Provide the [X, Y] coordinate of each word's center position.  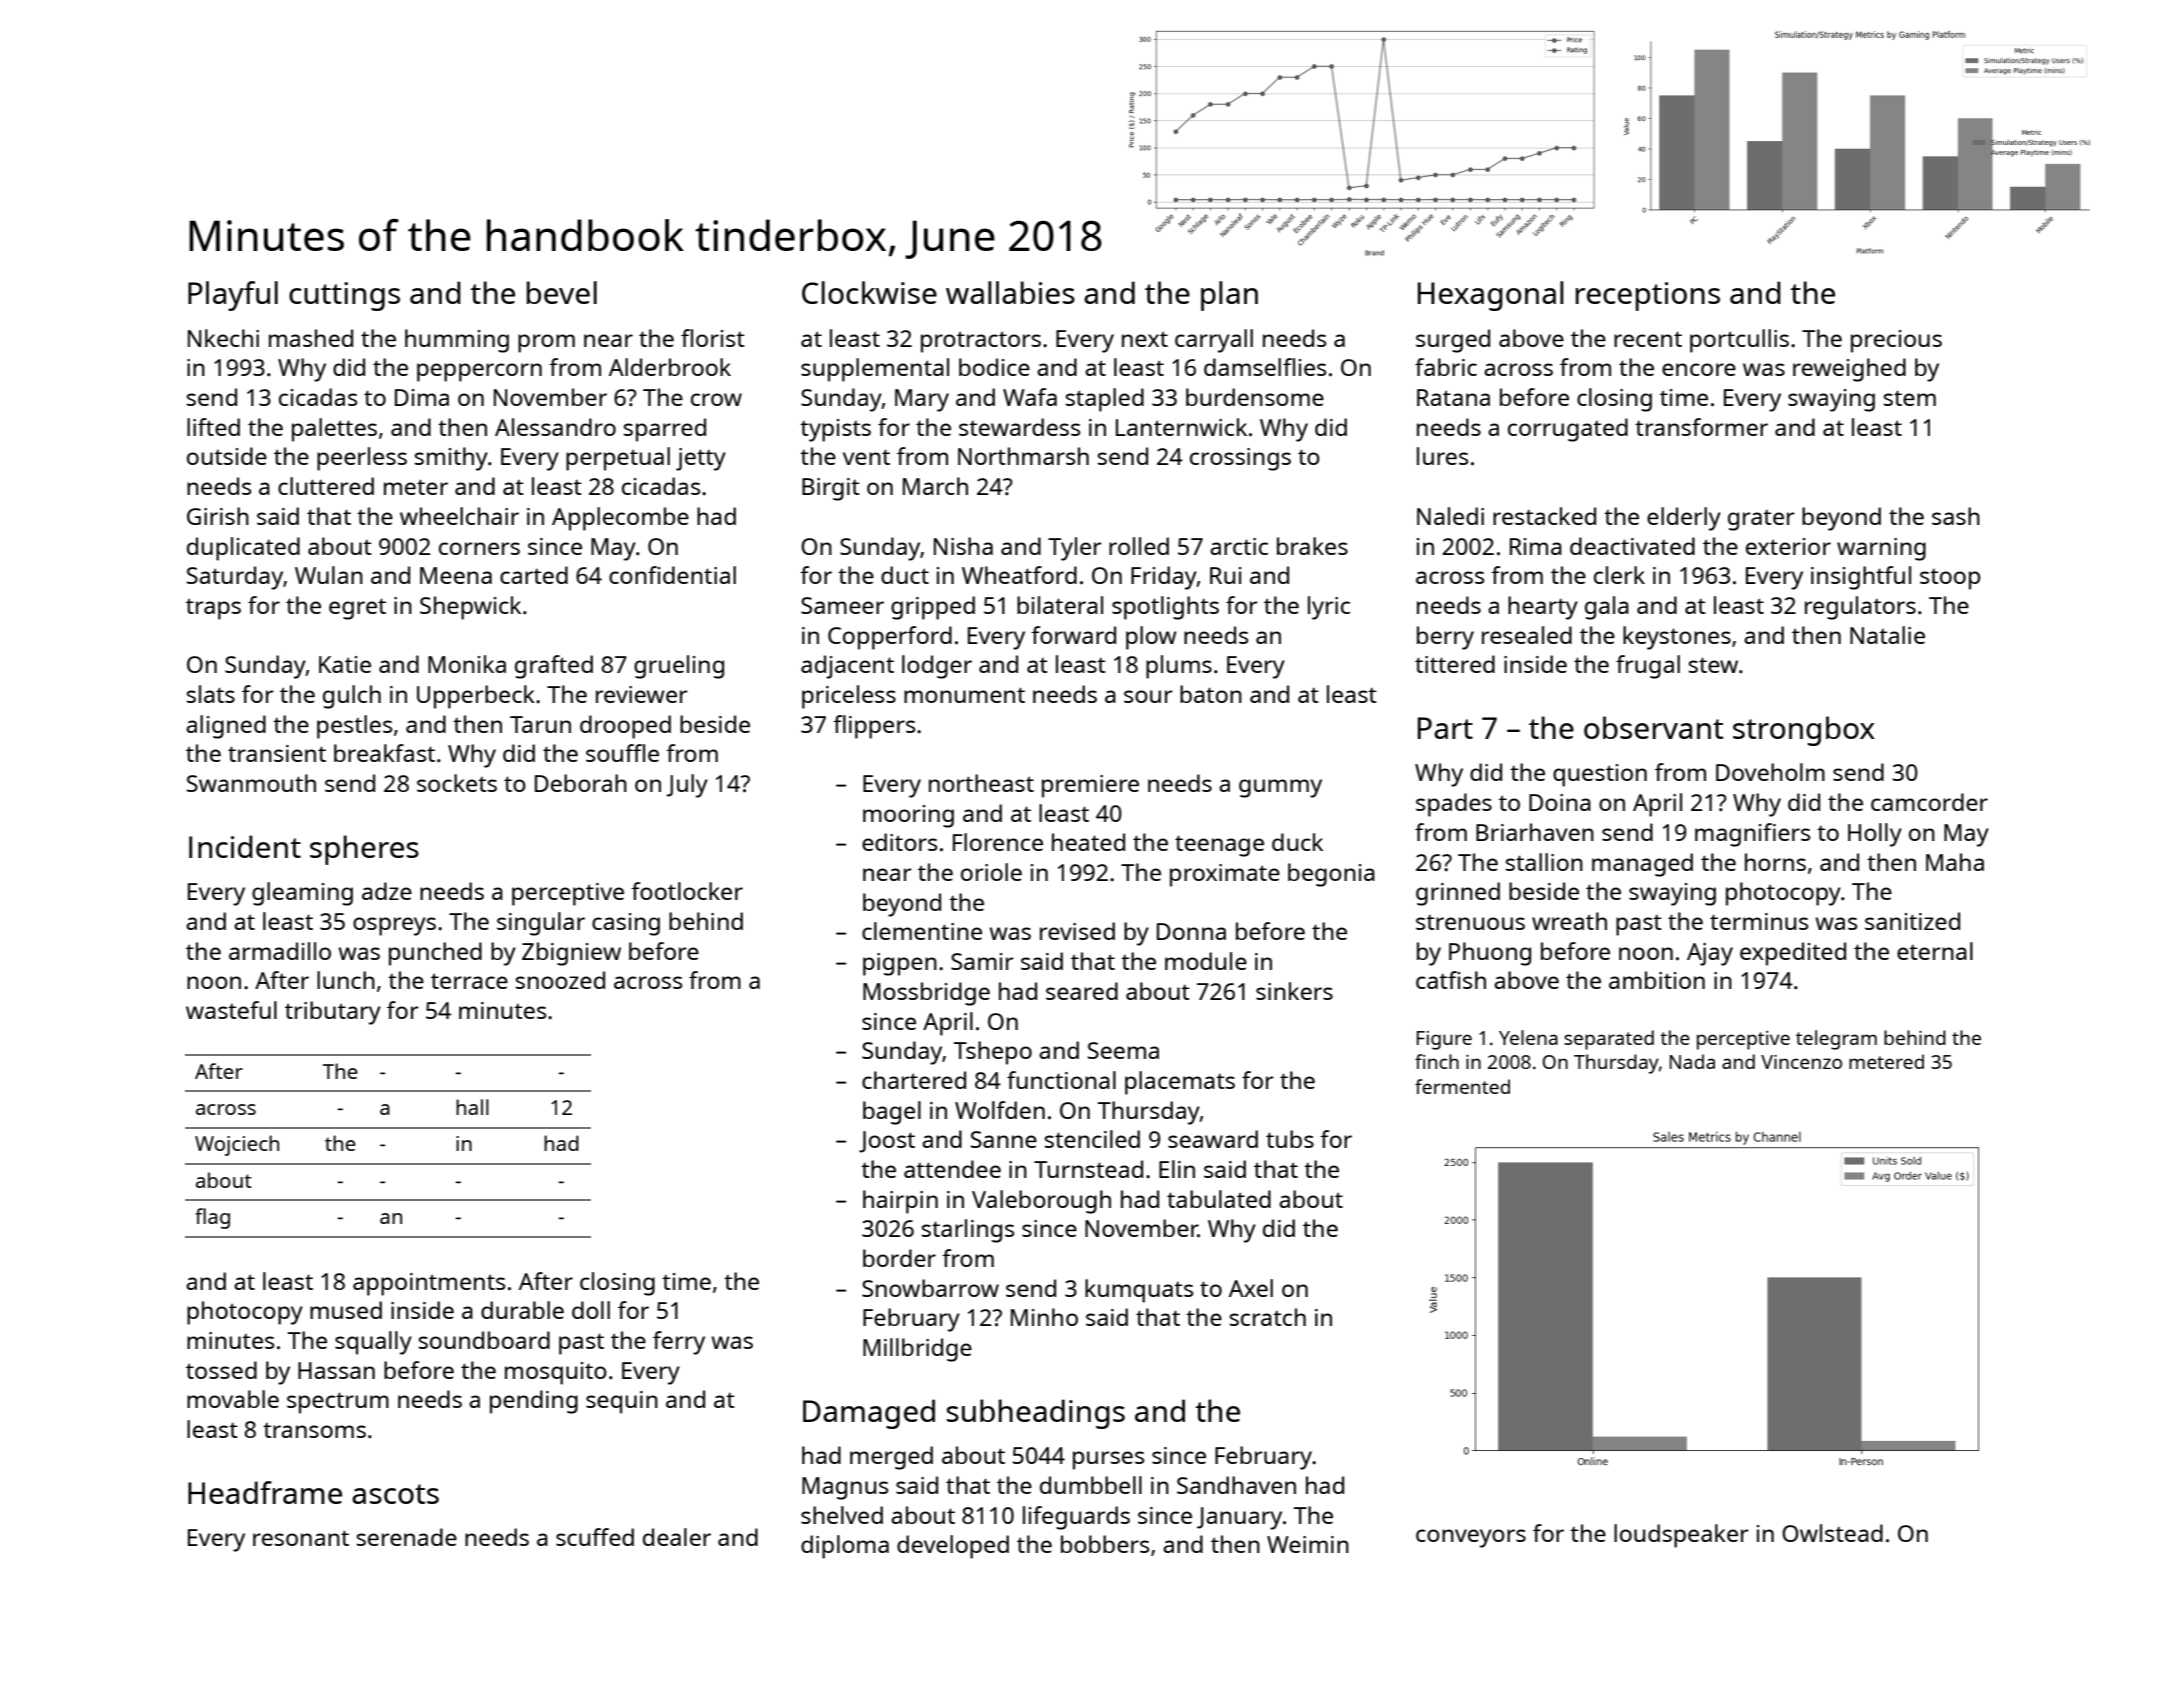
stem [1910, 398]
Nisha [963, 546]
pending [534, 1402]
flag [212, 1218]
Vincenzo [1801, 1062]
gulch [352, 697]
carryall [1214, 341]
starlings [968, 1231]
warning [1881, 549]
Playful [233, 296]
